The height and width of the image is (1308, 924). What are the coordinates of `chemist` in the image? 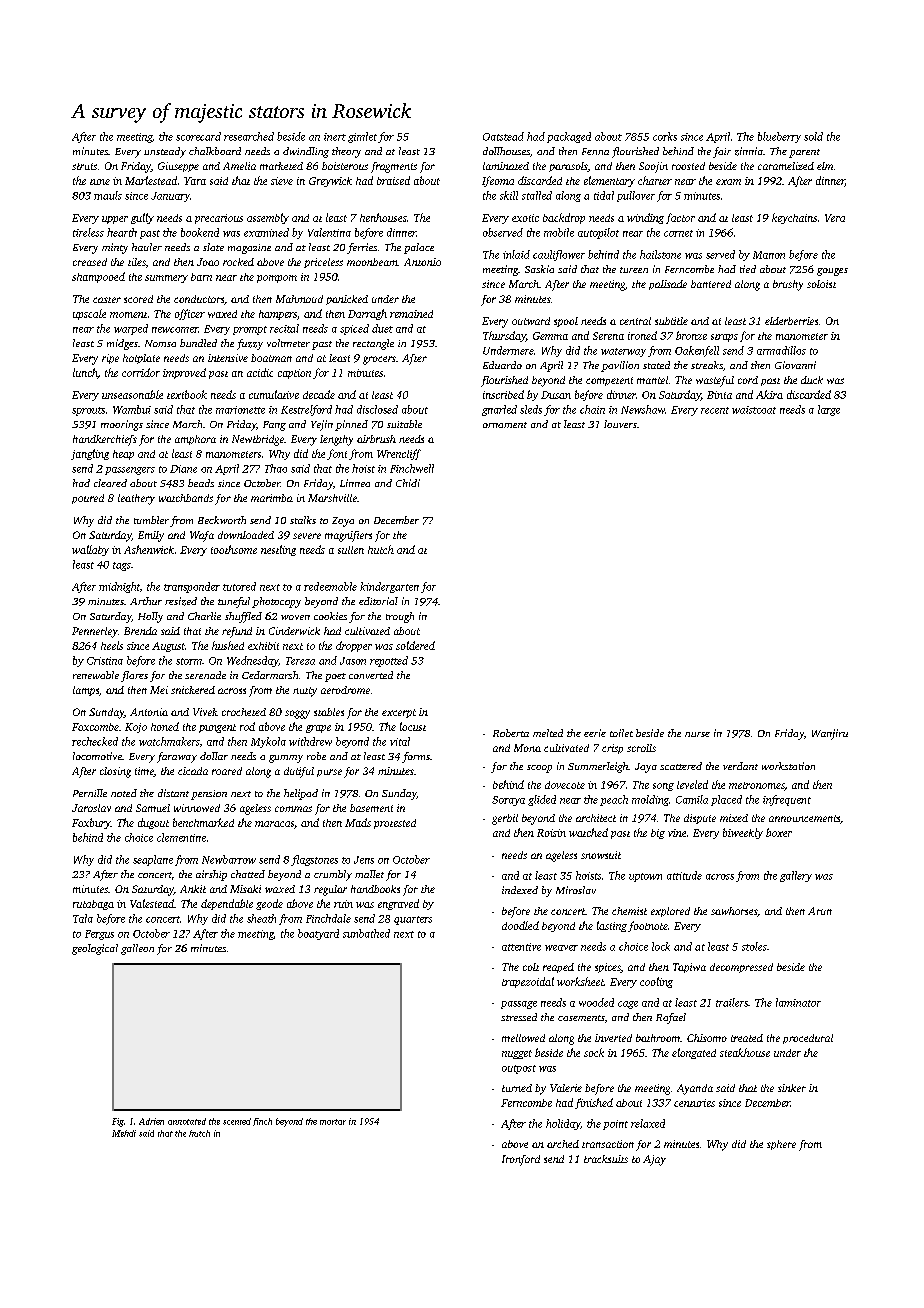 It's located at (629, 911).
